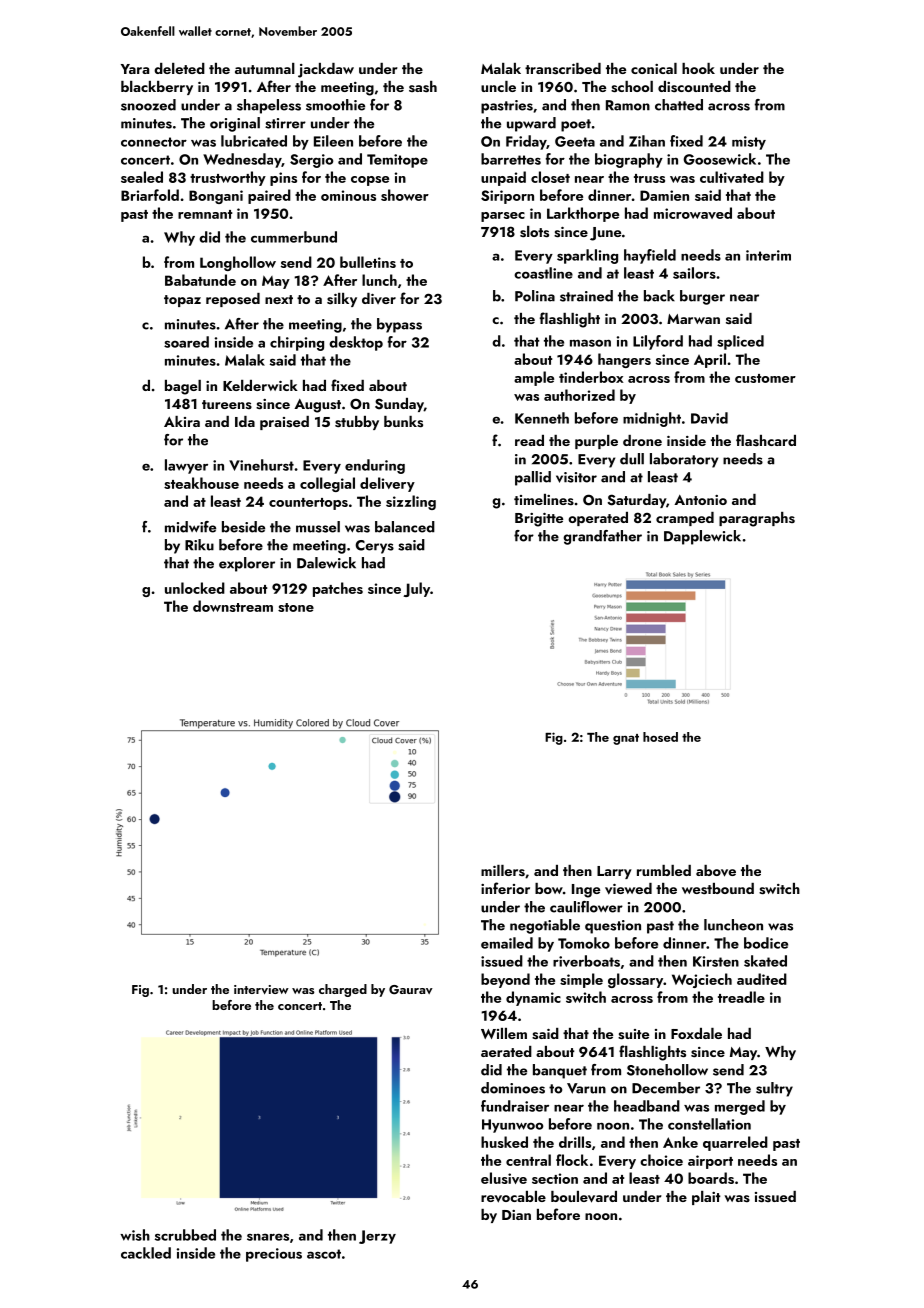 The height and width of the page is (1308, 924). I want to click on hosed, so click(660, 737).
